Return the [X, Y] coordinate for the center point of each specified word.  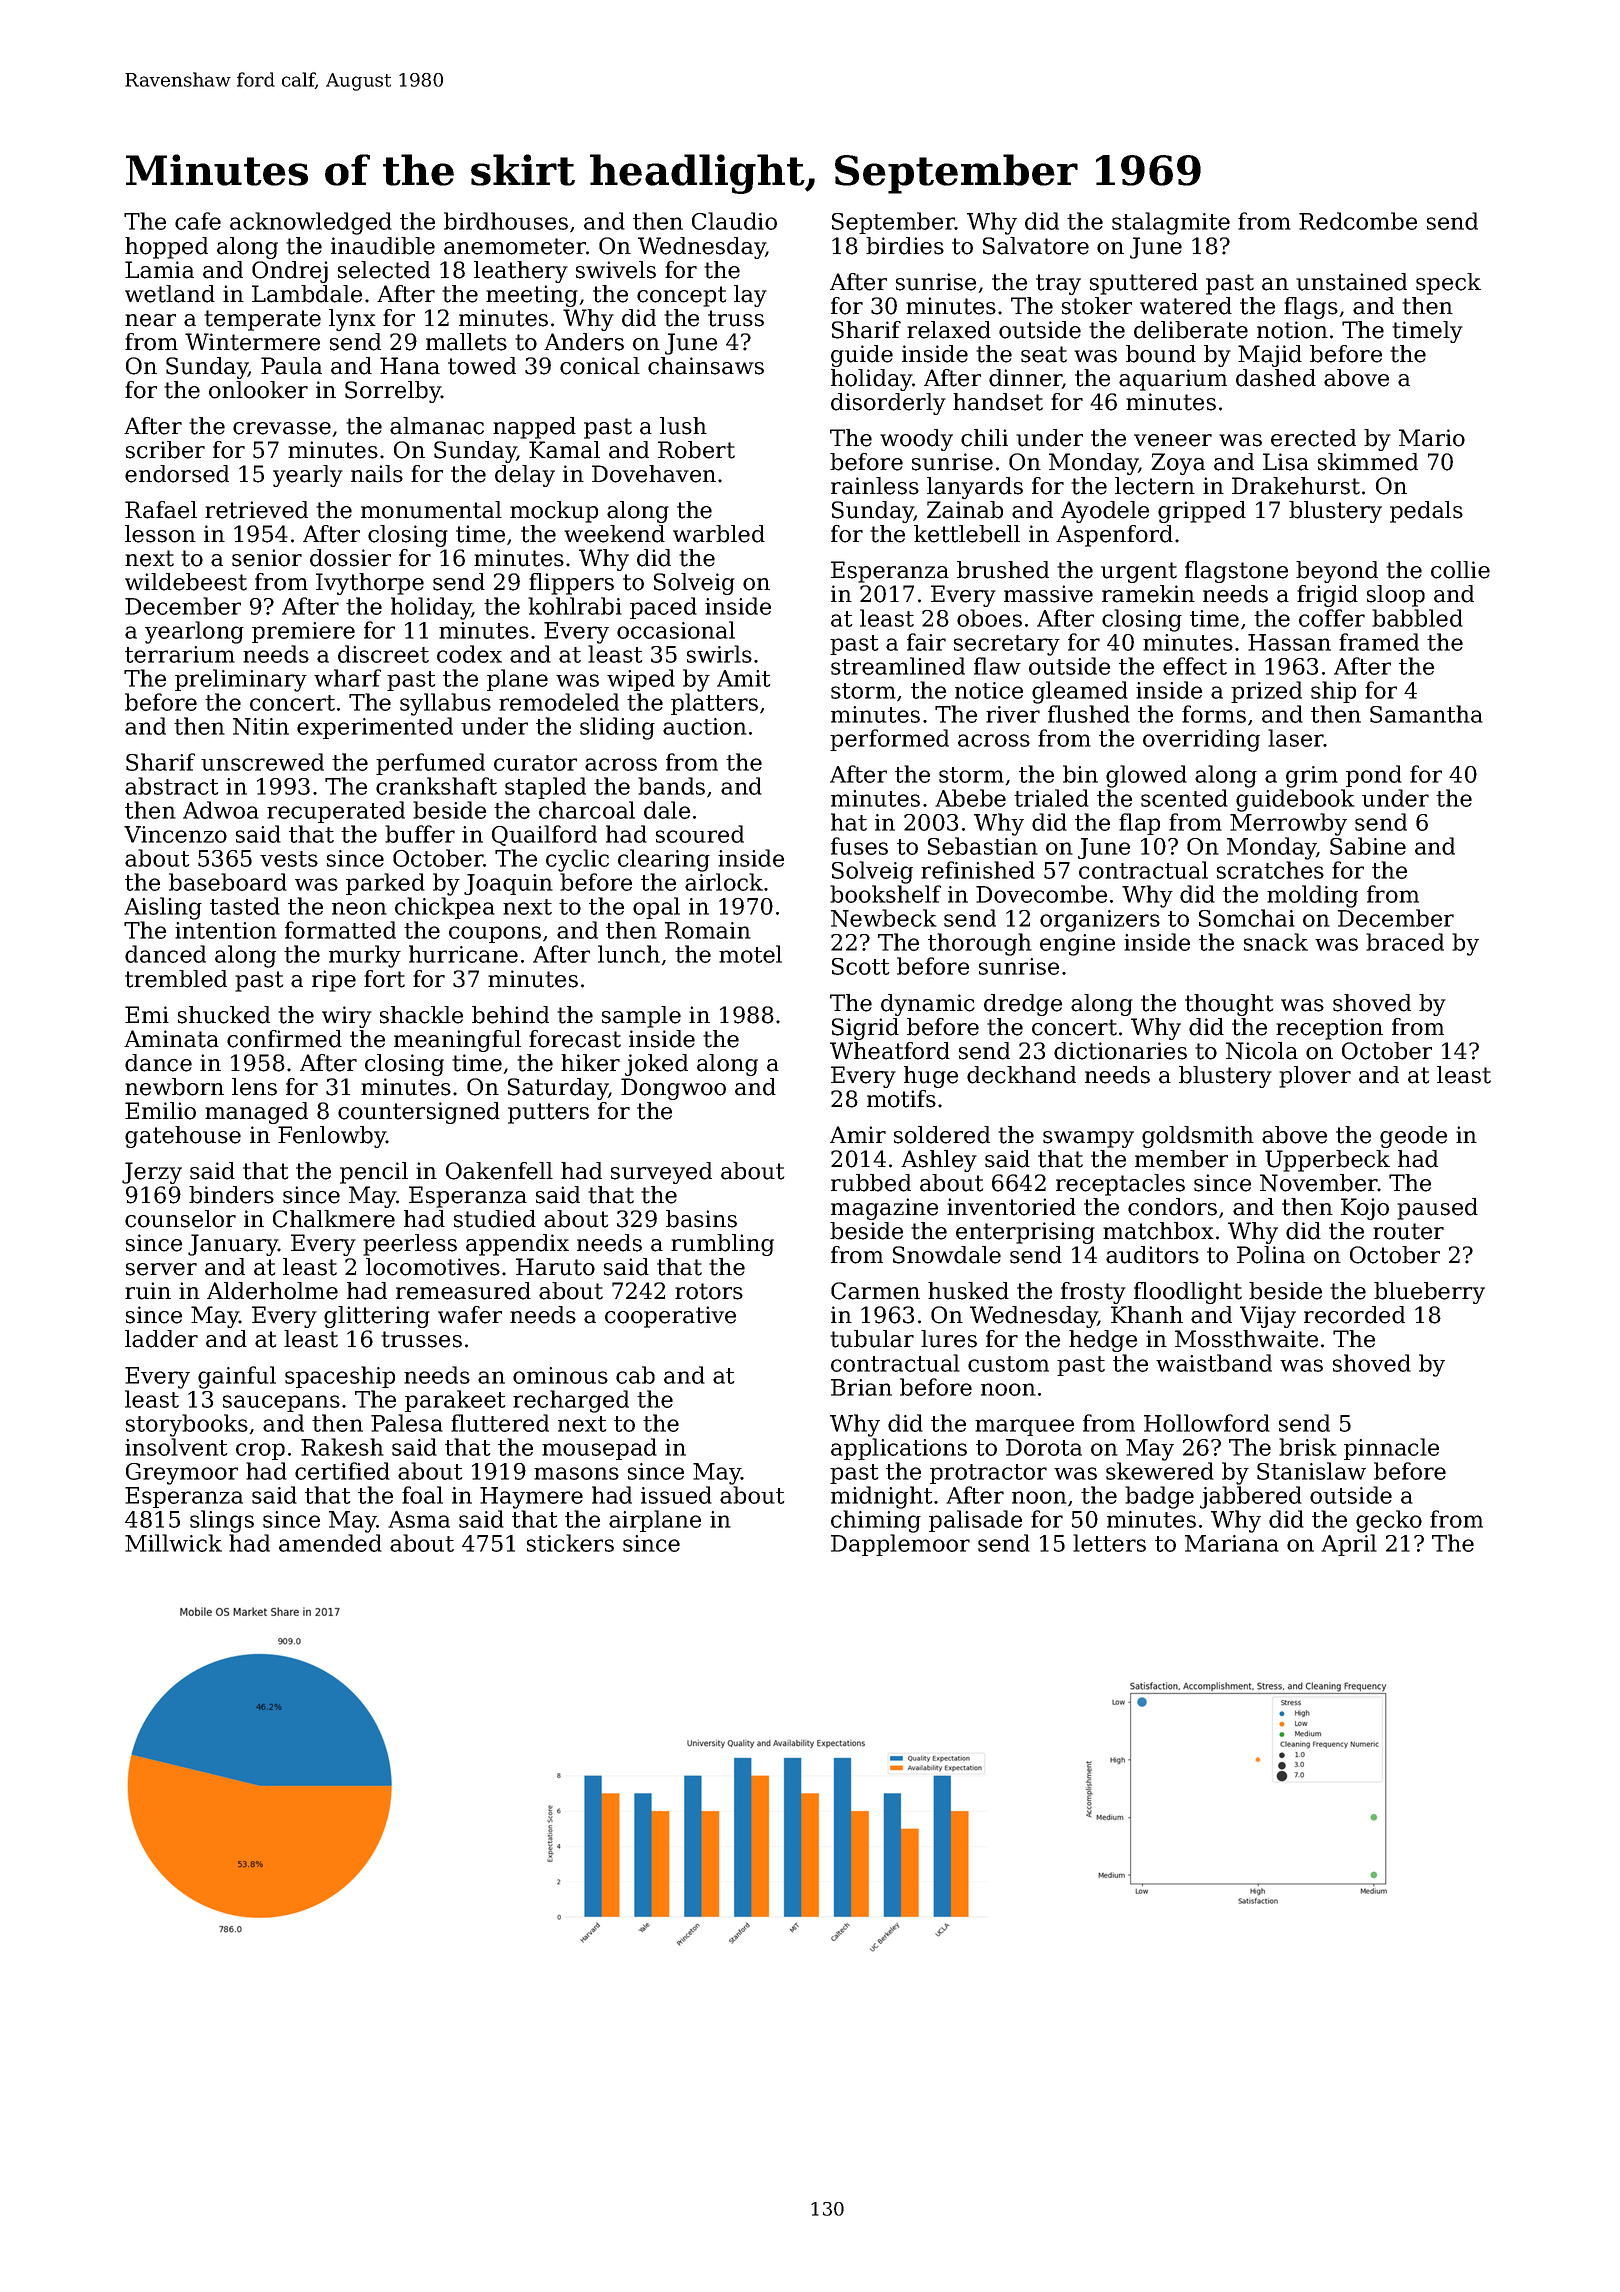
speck [1448, 284]
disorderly [888, 404]
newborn [174, 1087]
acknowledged [311, 223]
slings [222, 1521]
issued [676, 1495]
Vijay [1268, 1317]
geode [1413, 1137]
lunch [629, 954]
